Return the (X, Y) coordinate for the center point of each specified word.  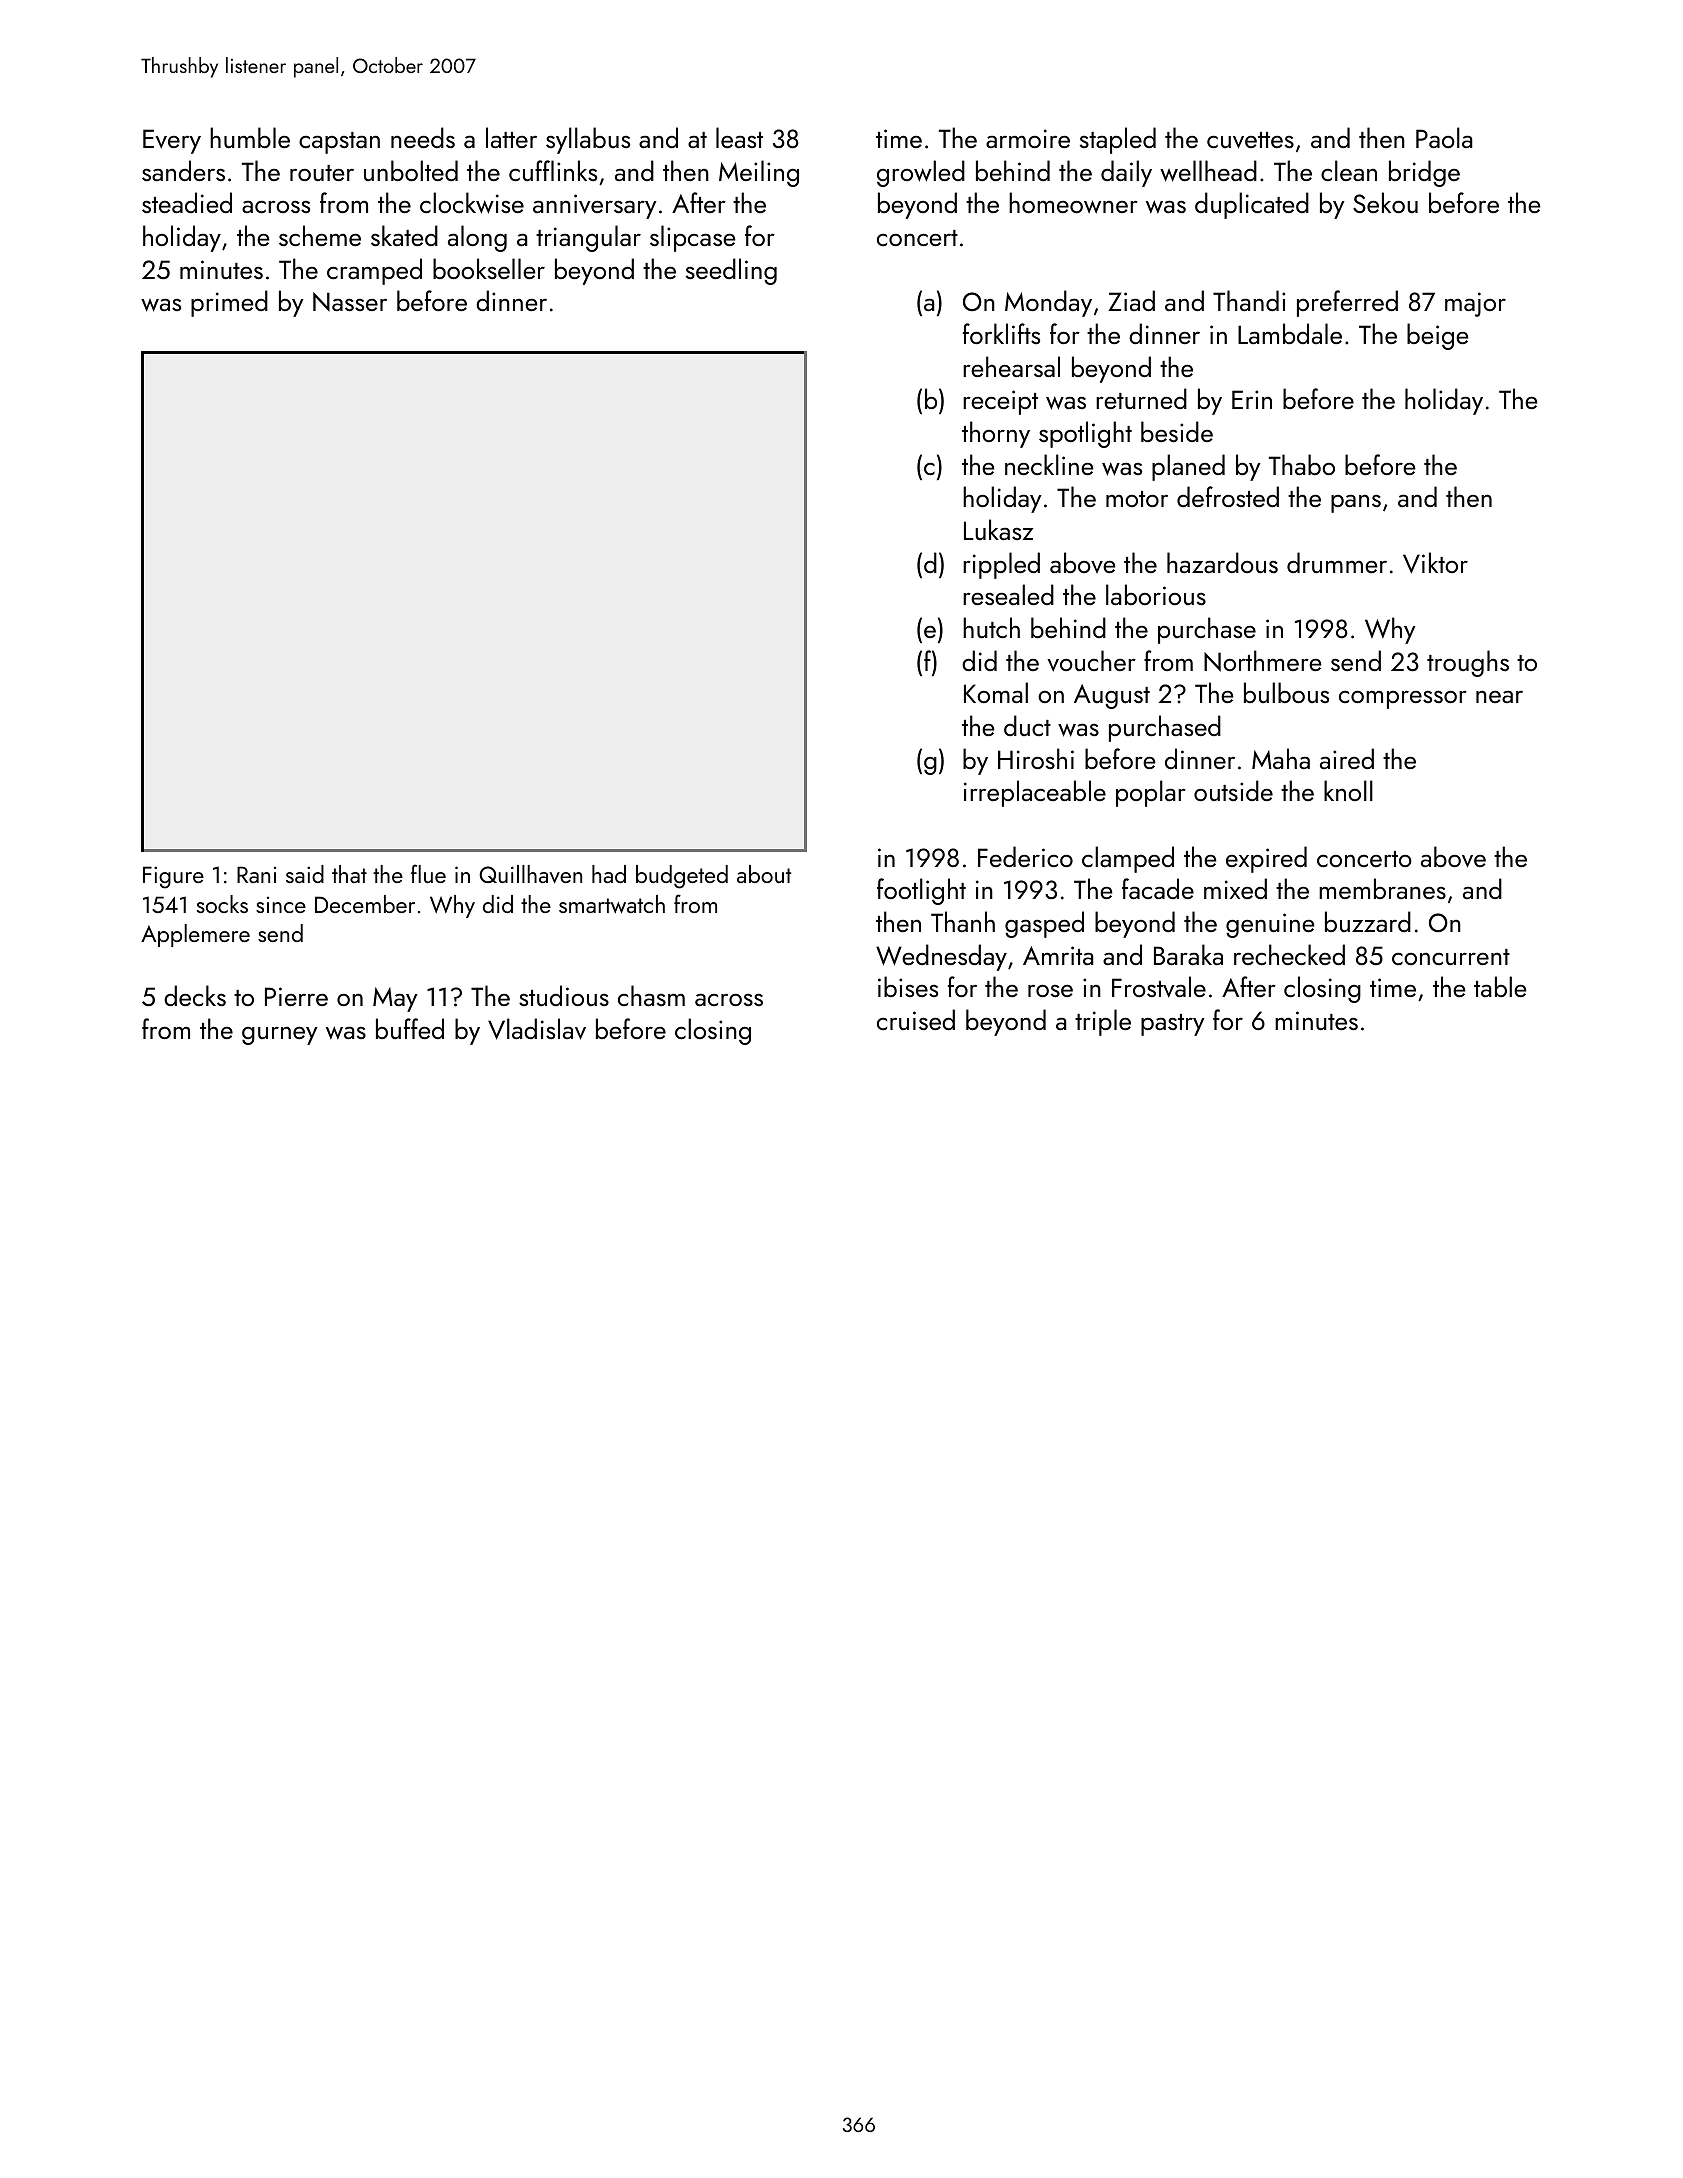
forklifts (1001, 333)
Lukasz (999, 529)
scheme (320, 235)
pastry (1173, 1025)
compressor (1403, 699)
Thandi (1249, 300)
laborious (1156, 594)
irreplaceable (1035, 793)
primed (229, 303)
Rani (256, 874)
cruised (916, 1019)
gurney (280, 1035)
